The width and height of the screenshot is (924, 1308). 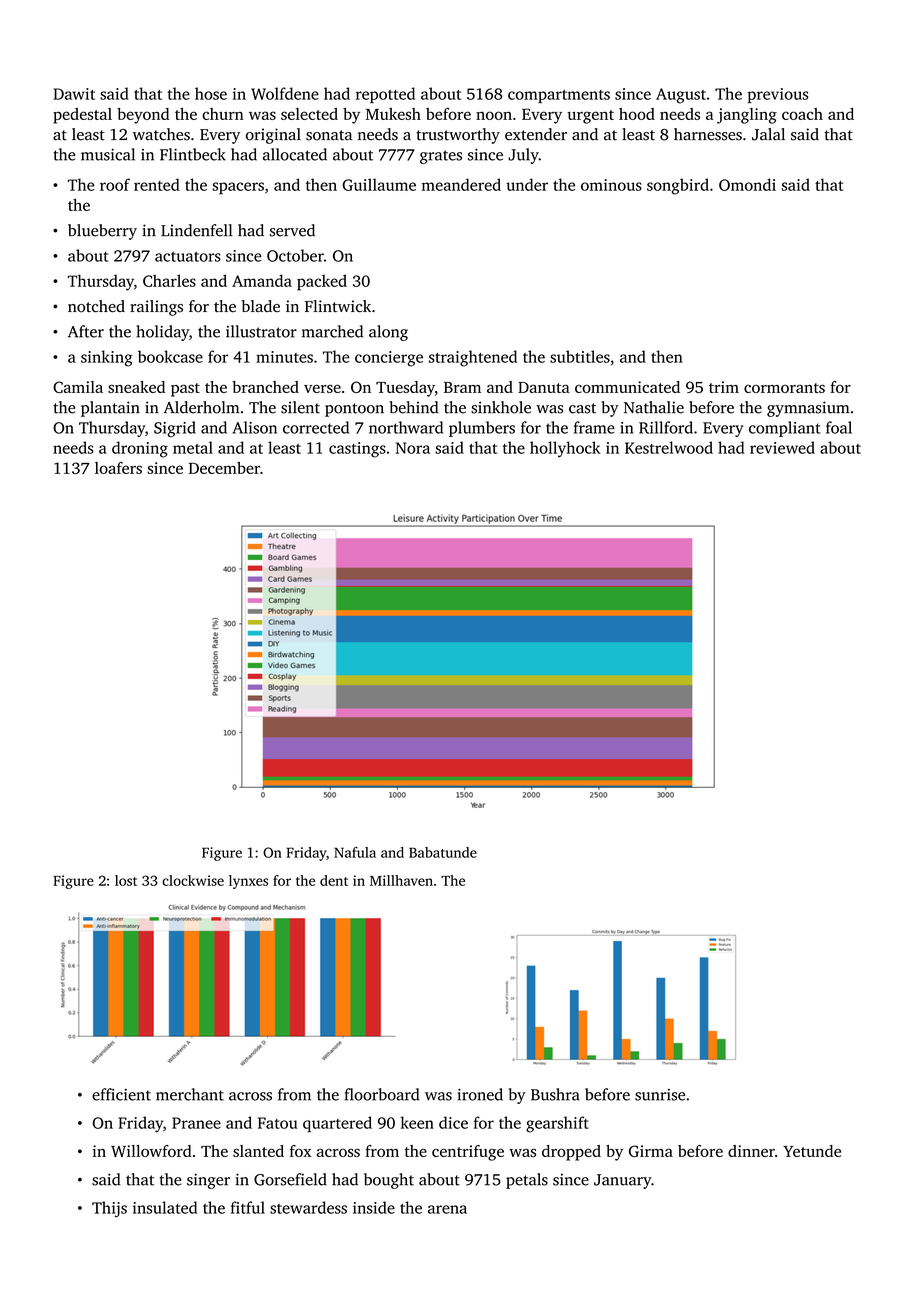 I want to click on Bushra, so click(x=555, y=1094).
